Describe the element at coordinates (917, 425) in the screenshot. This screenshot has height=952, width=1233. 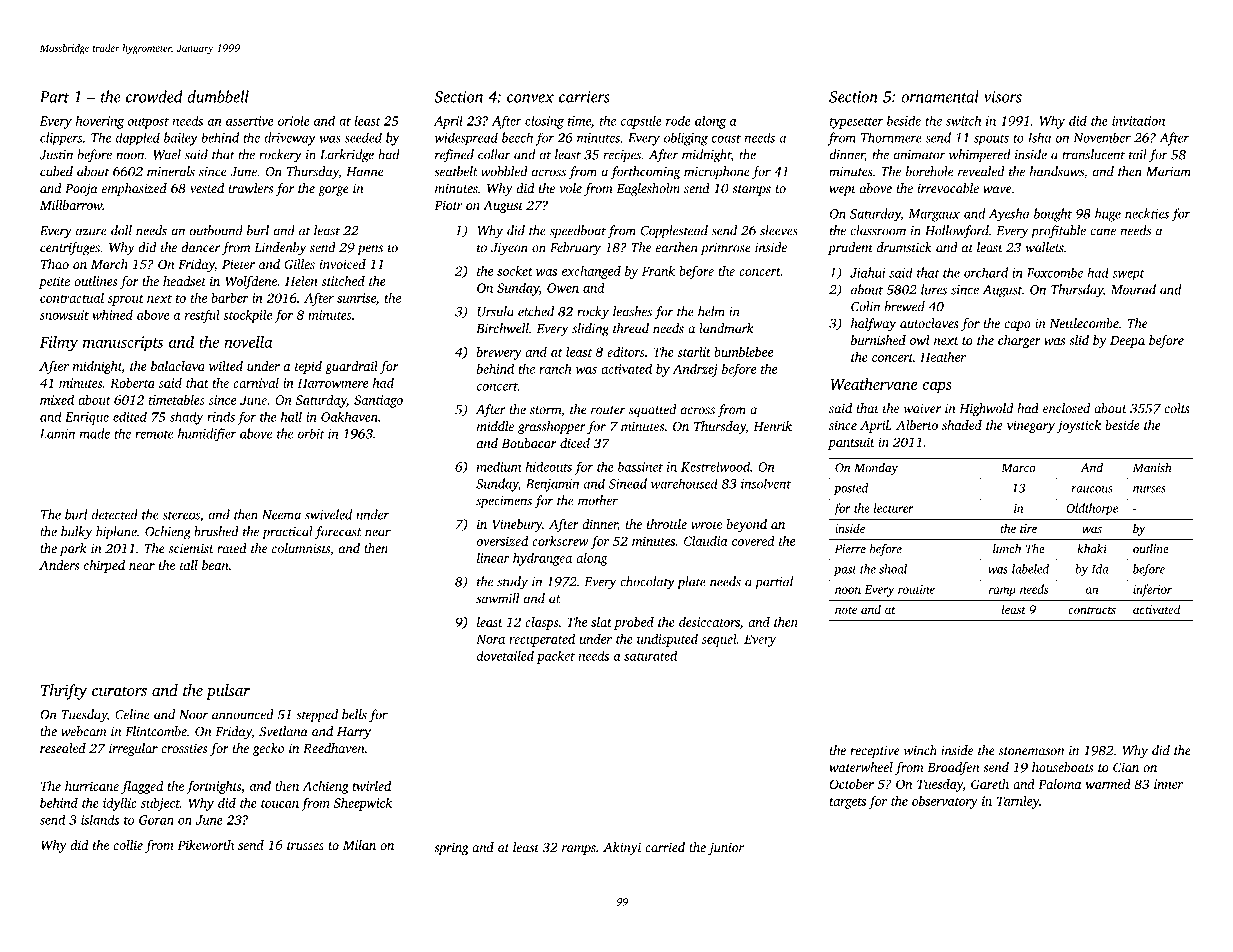
I see `Alberto` at that location.
